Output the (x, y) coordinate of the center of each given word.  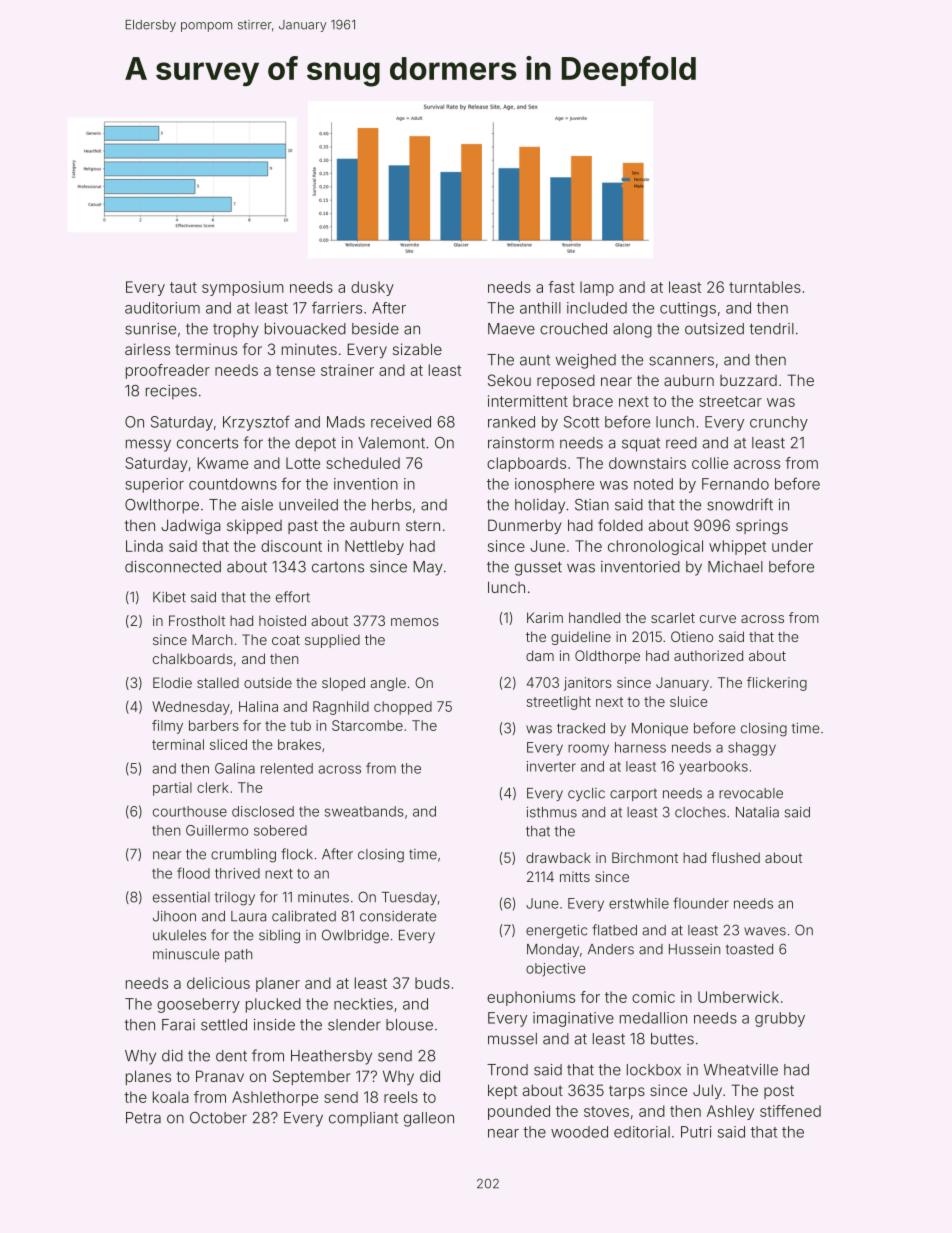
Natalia (757, 812)
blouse (409, 1025)
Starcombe (367, 725)
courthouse (190, 811)
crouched (573, 329)
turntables (765, 287)
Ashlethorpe (275, 1098)
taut (183, 287)
